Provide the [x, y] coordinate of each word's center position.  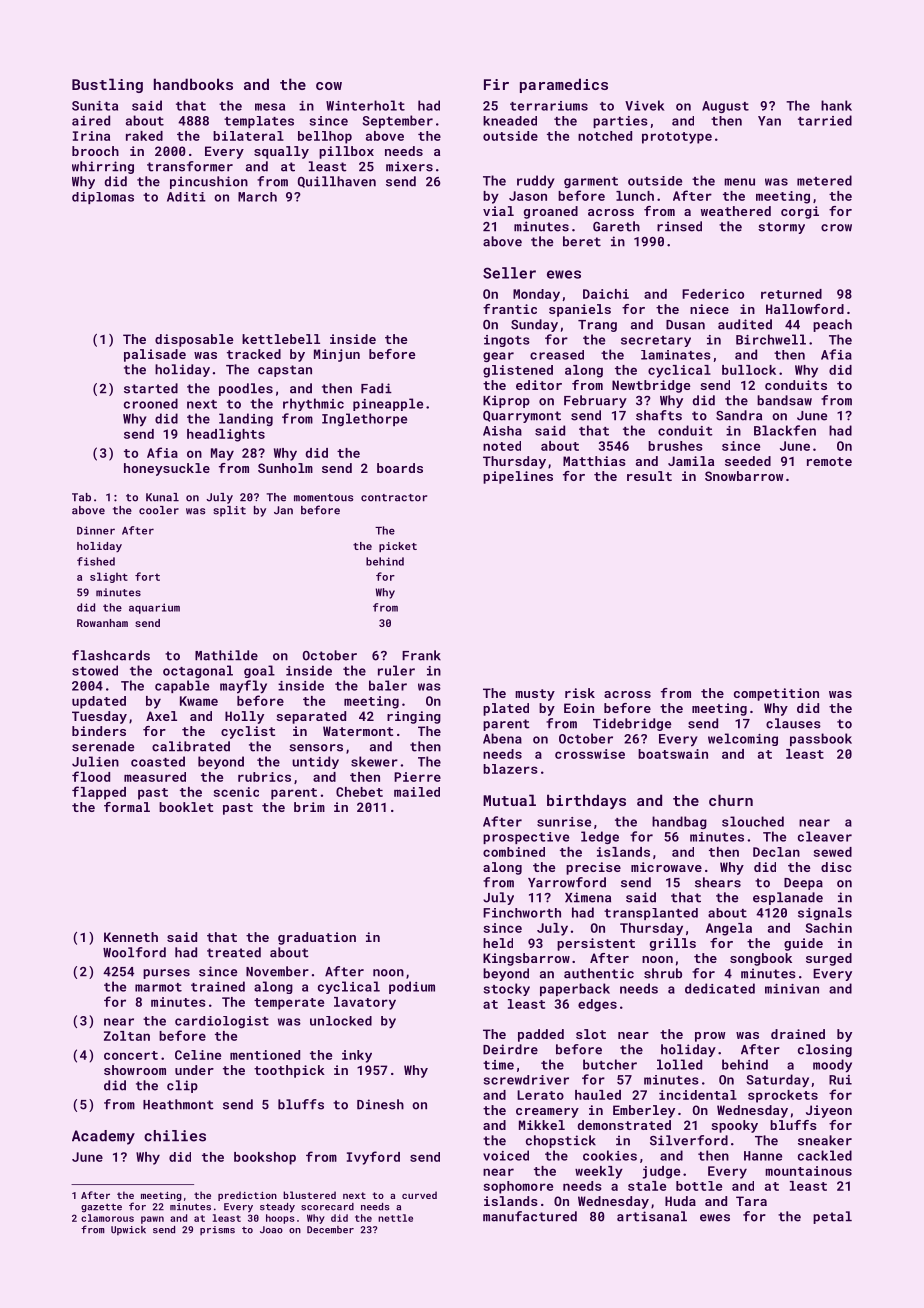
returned [791, 294]
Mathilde [226, 655]
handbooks [193, 84]
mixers [409, 166]
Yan [769, 121]
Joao [271, 1230]
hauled [598, 1095]
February [595, 401]
